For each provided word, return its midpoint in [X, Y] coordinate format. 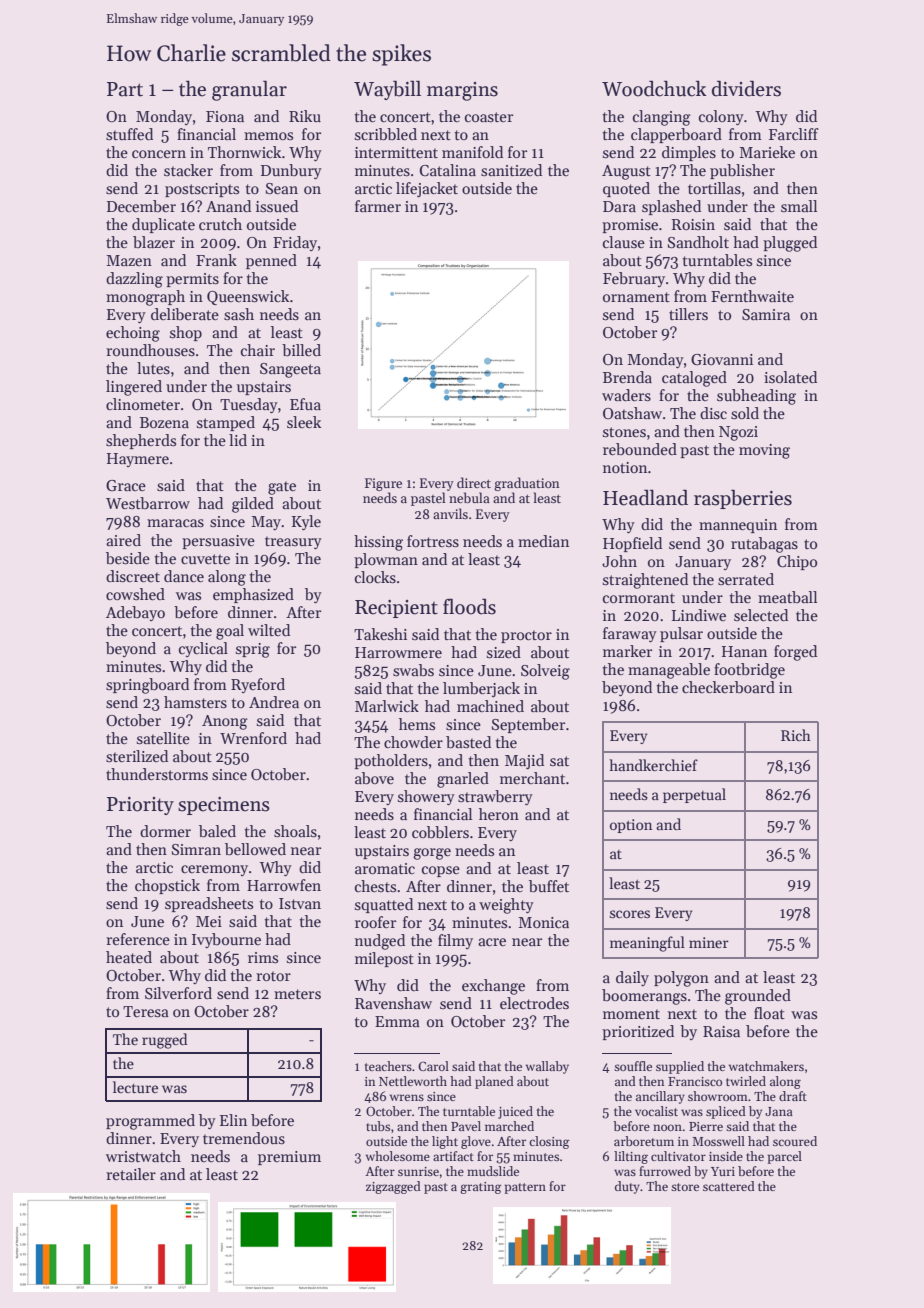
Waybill [387, 90]
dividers [746, 88]
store [685, 1187]
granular [249, 90]
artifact [453, 1156]
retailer [131, 1174]
